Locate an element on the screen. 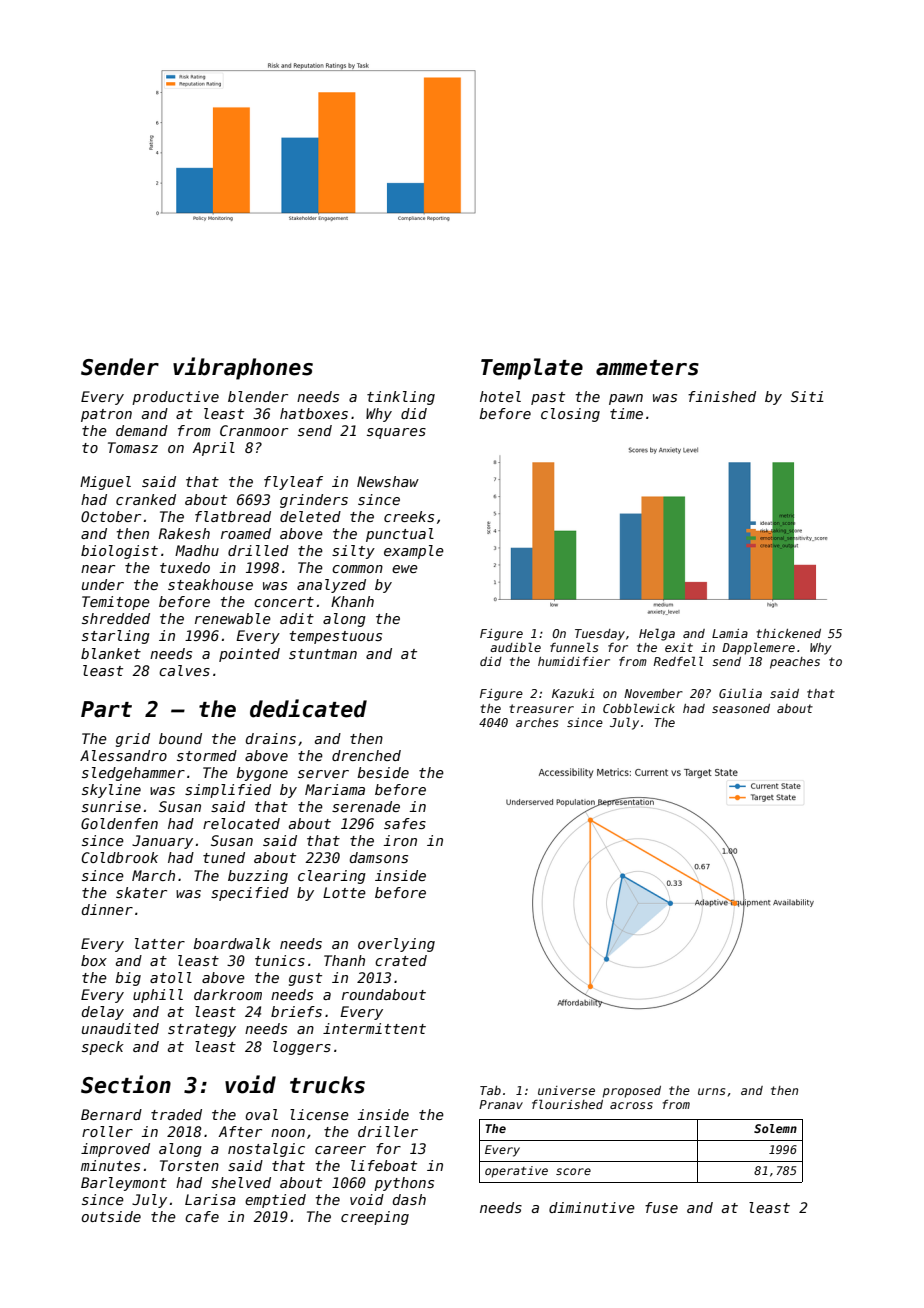 The height and width of the screenshot is (1308, 924). ammeters is located at coordinates (647, 368).
